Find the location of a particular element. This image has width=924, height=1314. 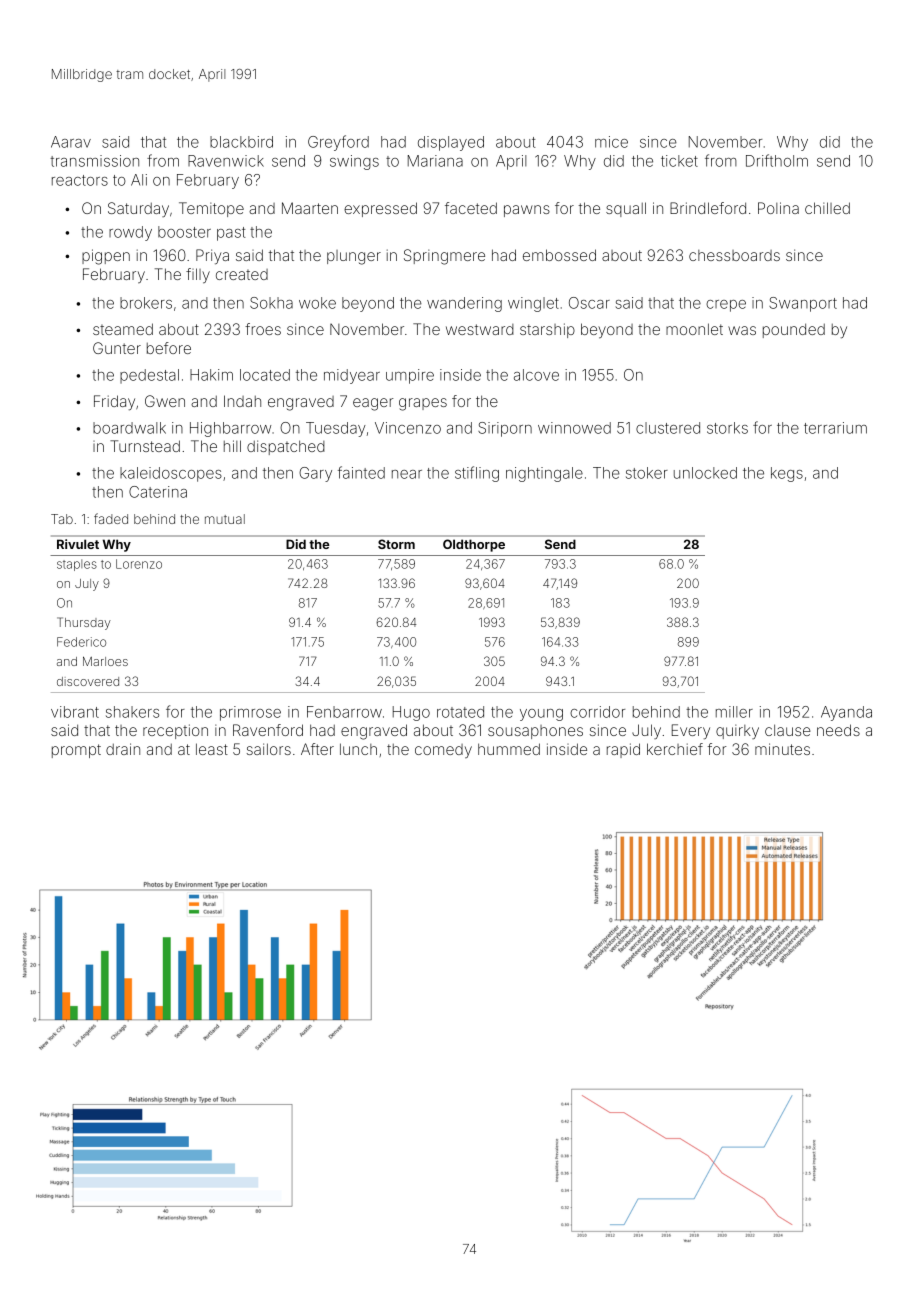

grapes is located at coordinates (423, 404).
